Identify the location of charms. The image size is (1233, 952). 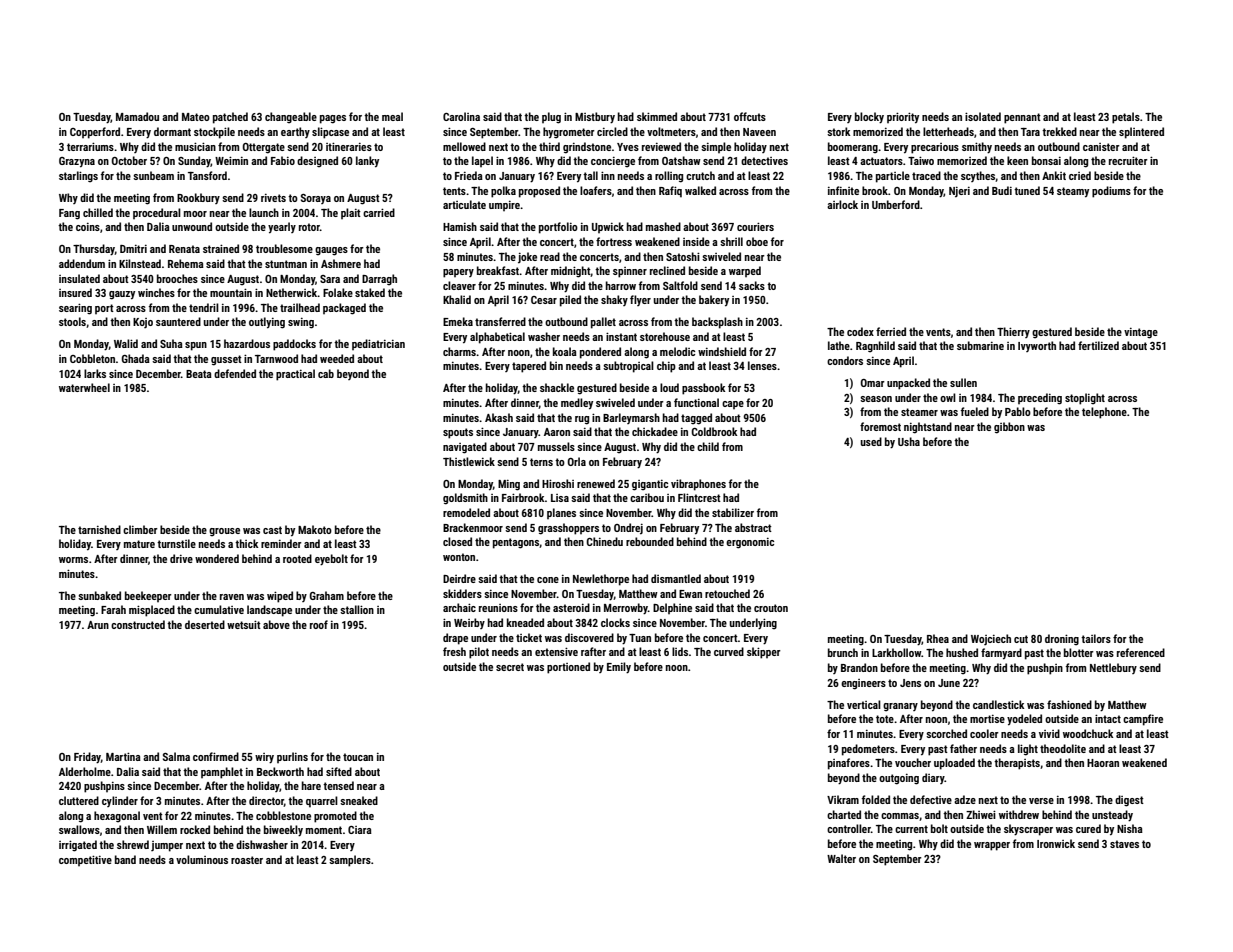
(459, 351).
